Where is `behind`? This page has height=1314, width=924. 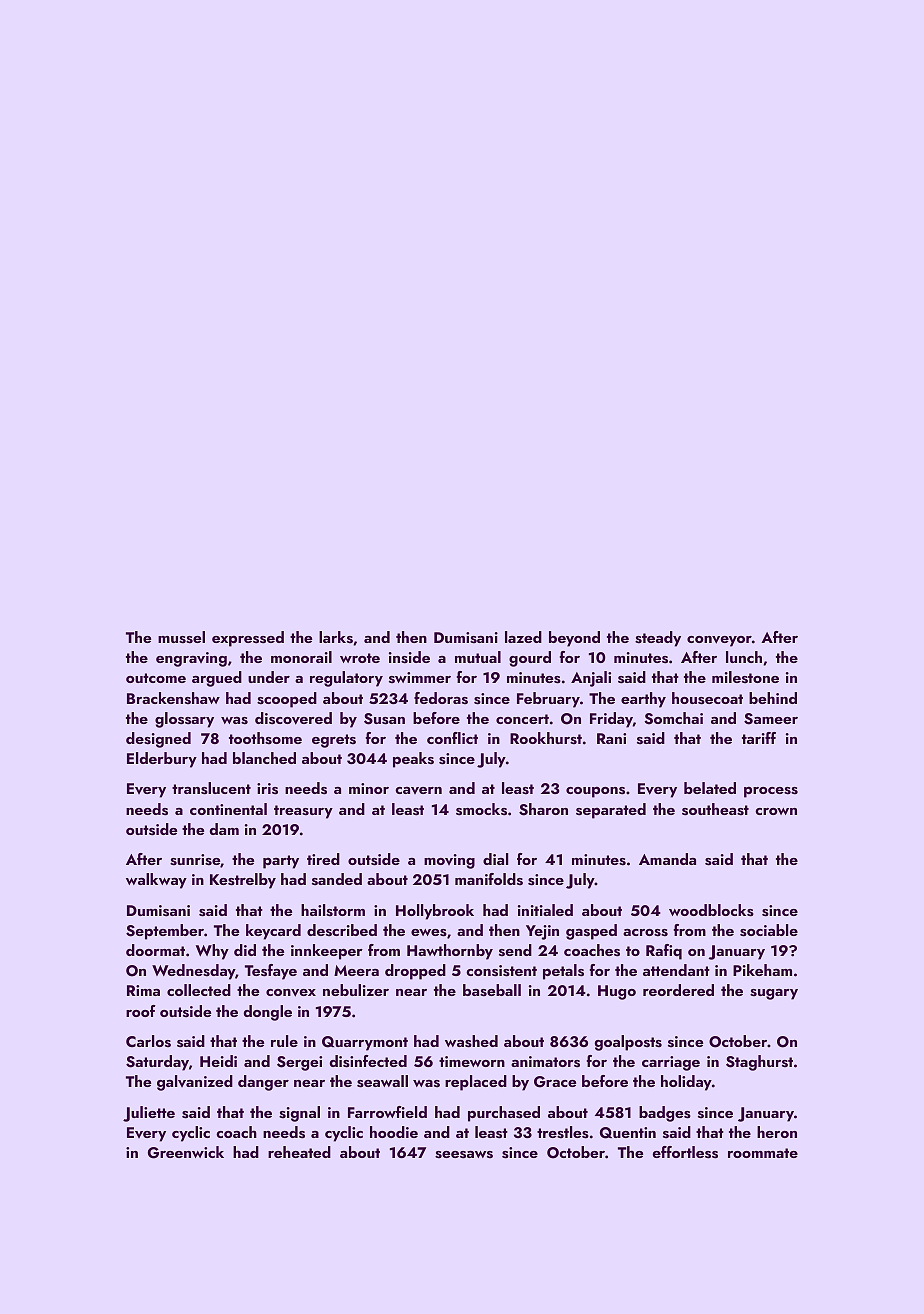
behind is located at coordinates (773, 698).
